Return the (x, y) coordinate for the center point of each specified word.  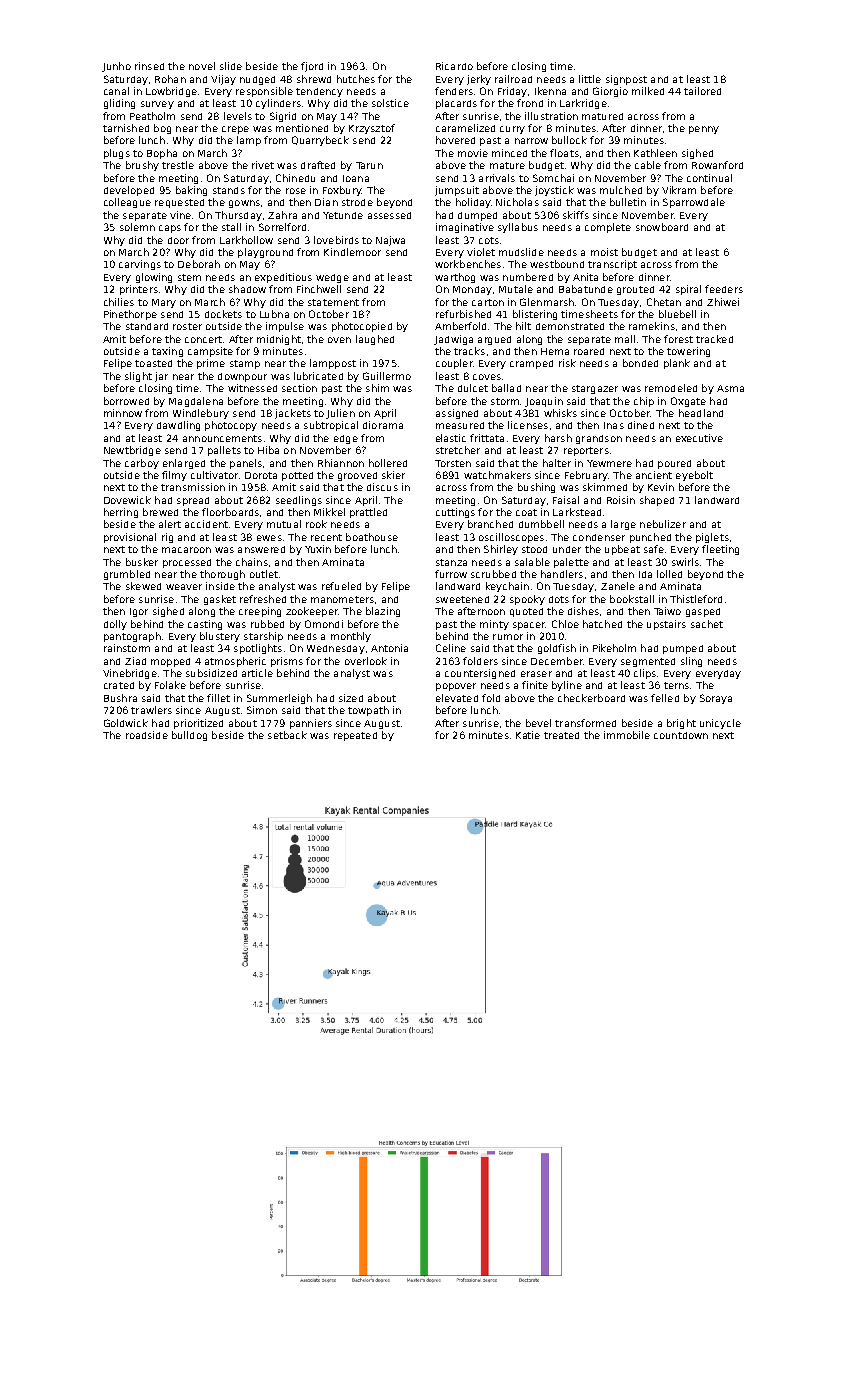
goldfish (557, 649)
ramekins (652, 326)
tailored (702, 91)
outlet (264, 574)
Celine (451, 648)
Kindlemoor (352, 252)
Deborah (199, 264)
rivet (263, 165)
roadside (147, 735)
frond (530, 103)
